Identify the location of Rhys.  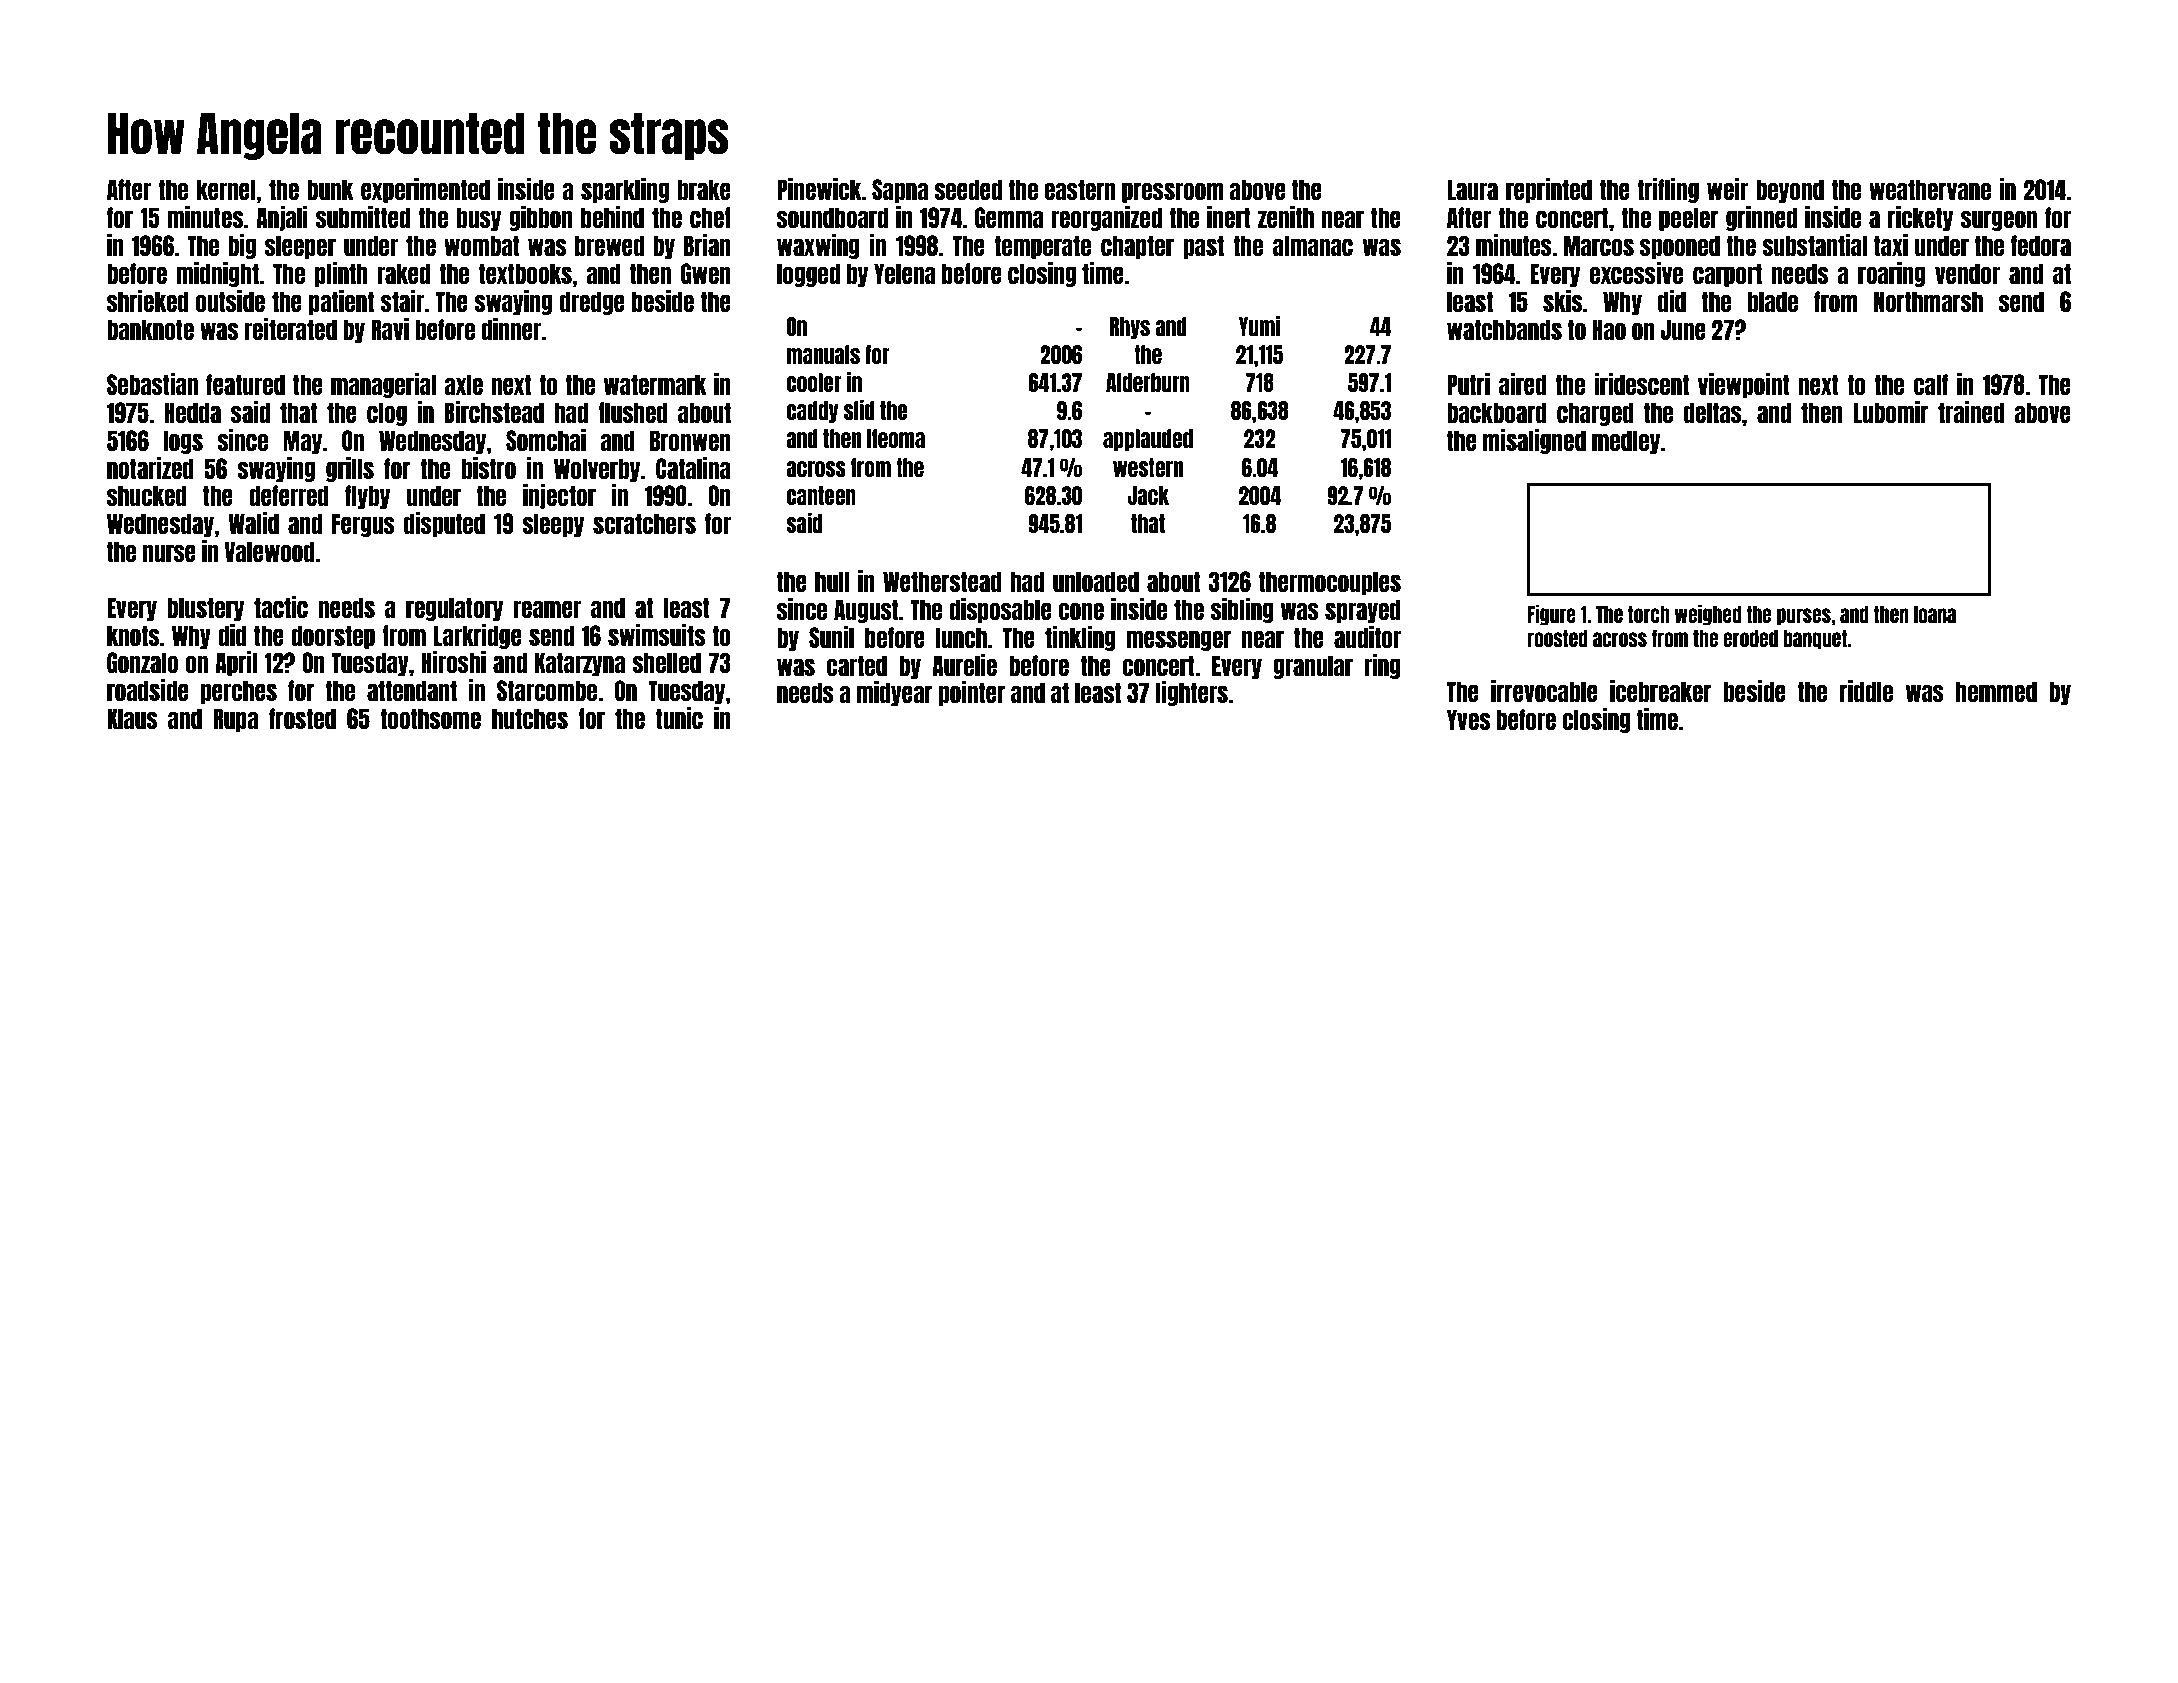
(1129, 328).
